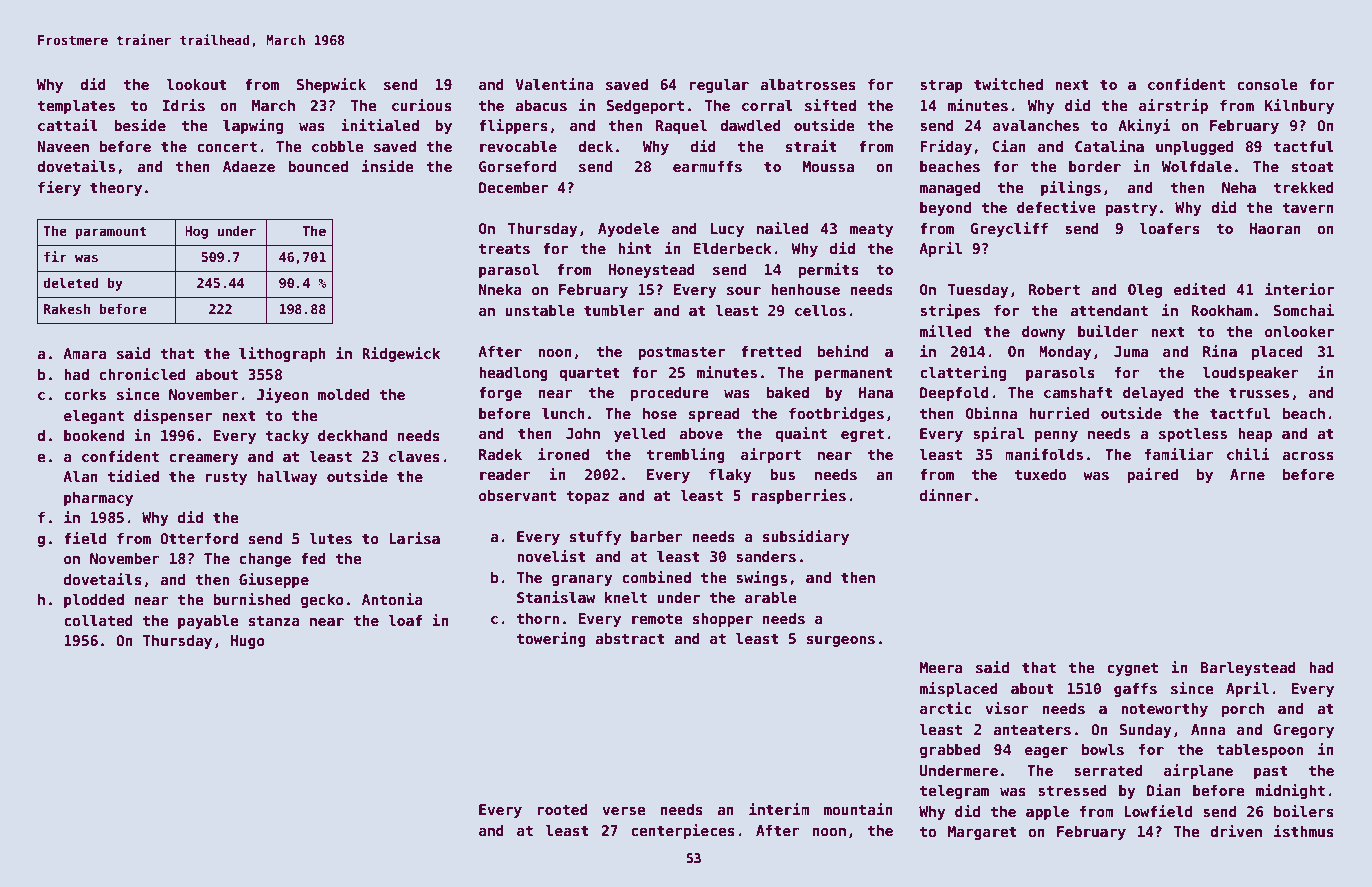 This screenshot has width=1372, height=887. Describe the element at coordinates (1247, 474) in the screenshot. I see `Arne` at that location.
